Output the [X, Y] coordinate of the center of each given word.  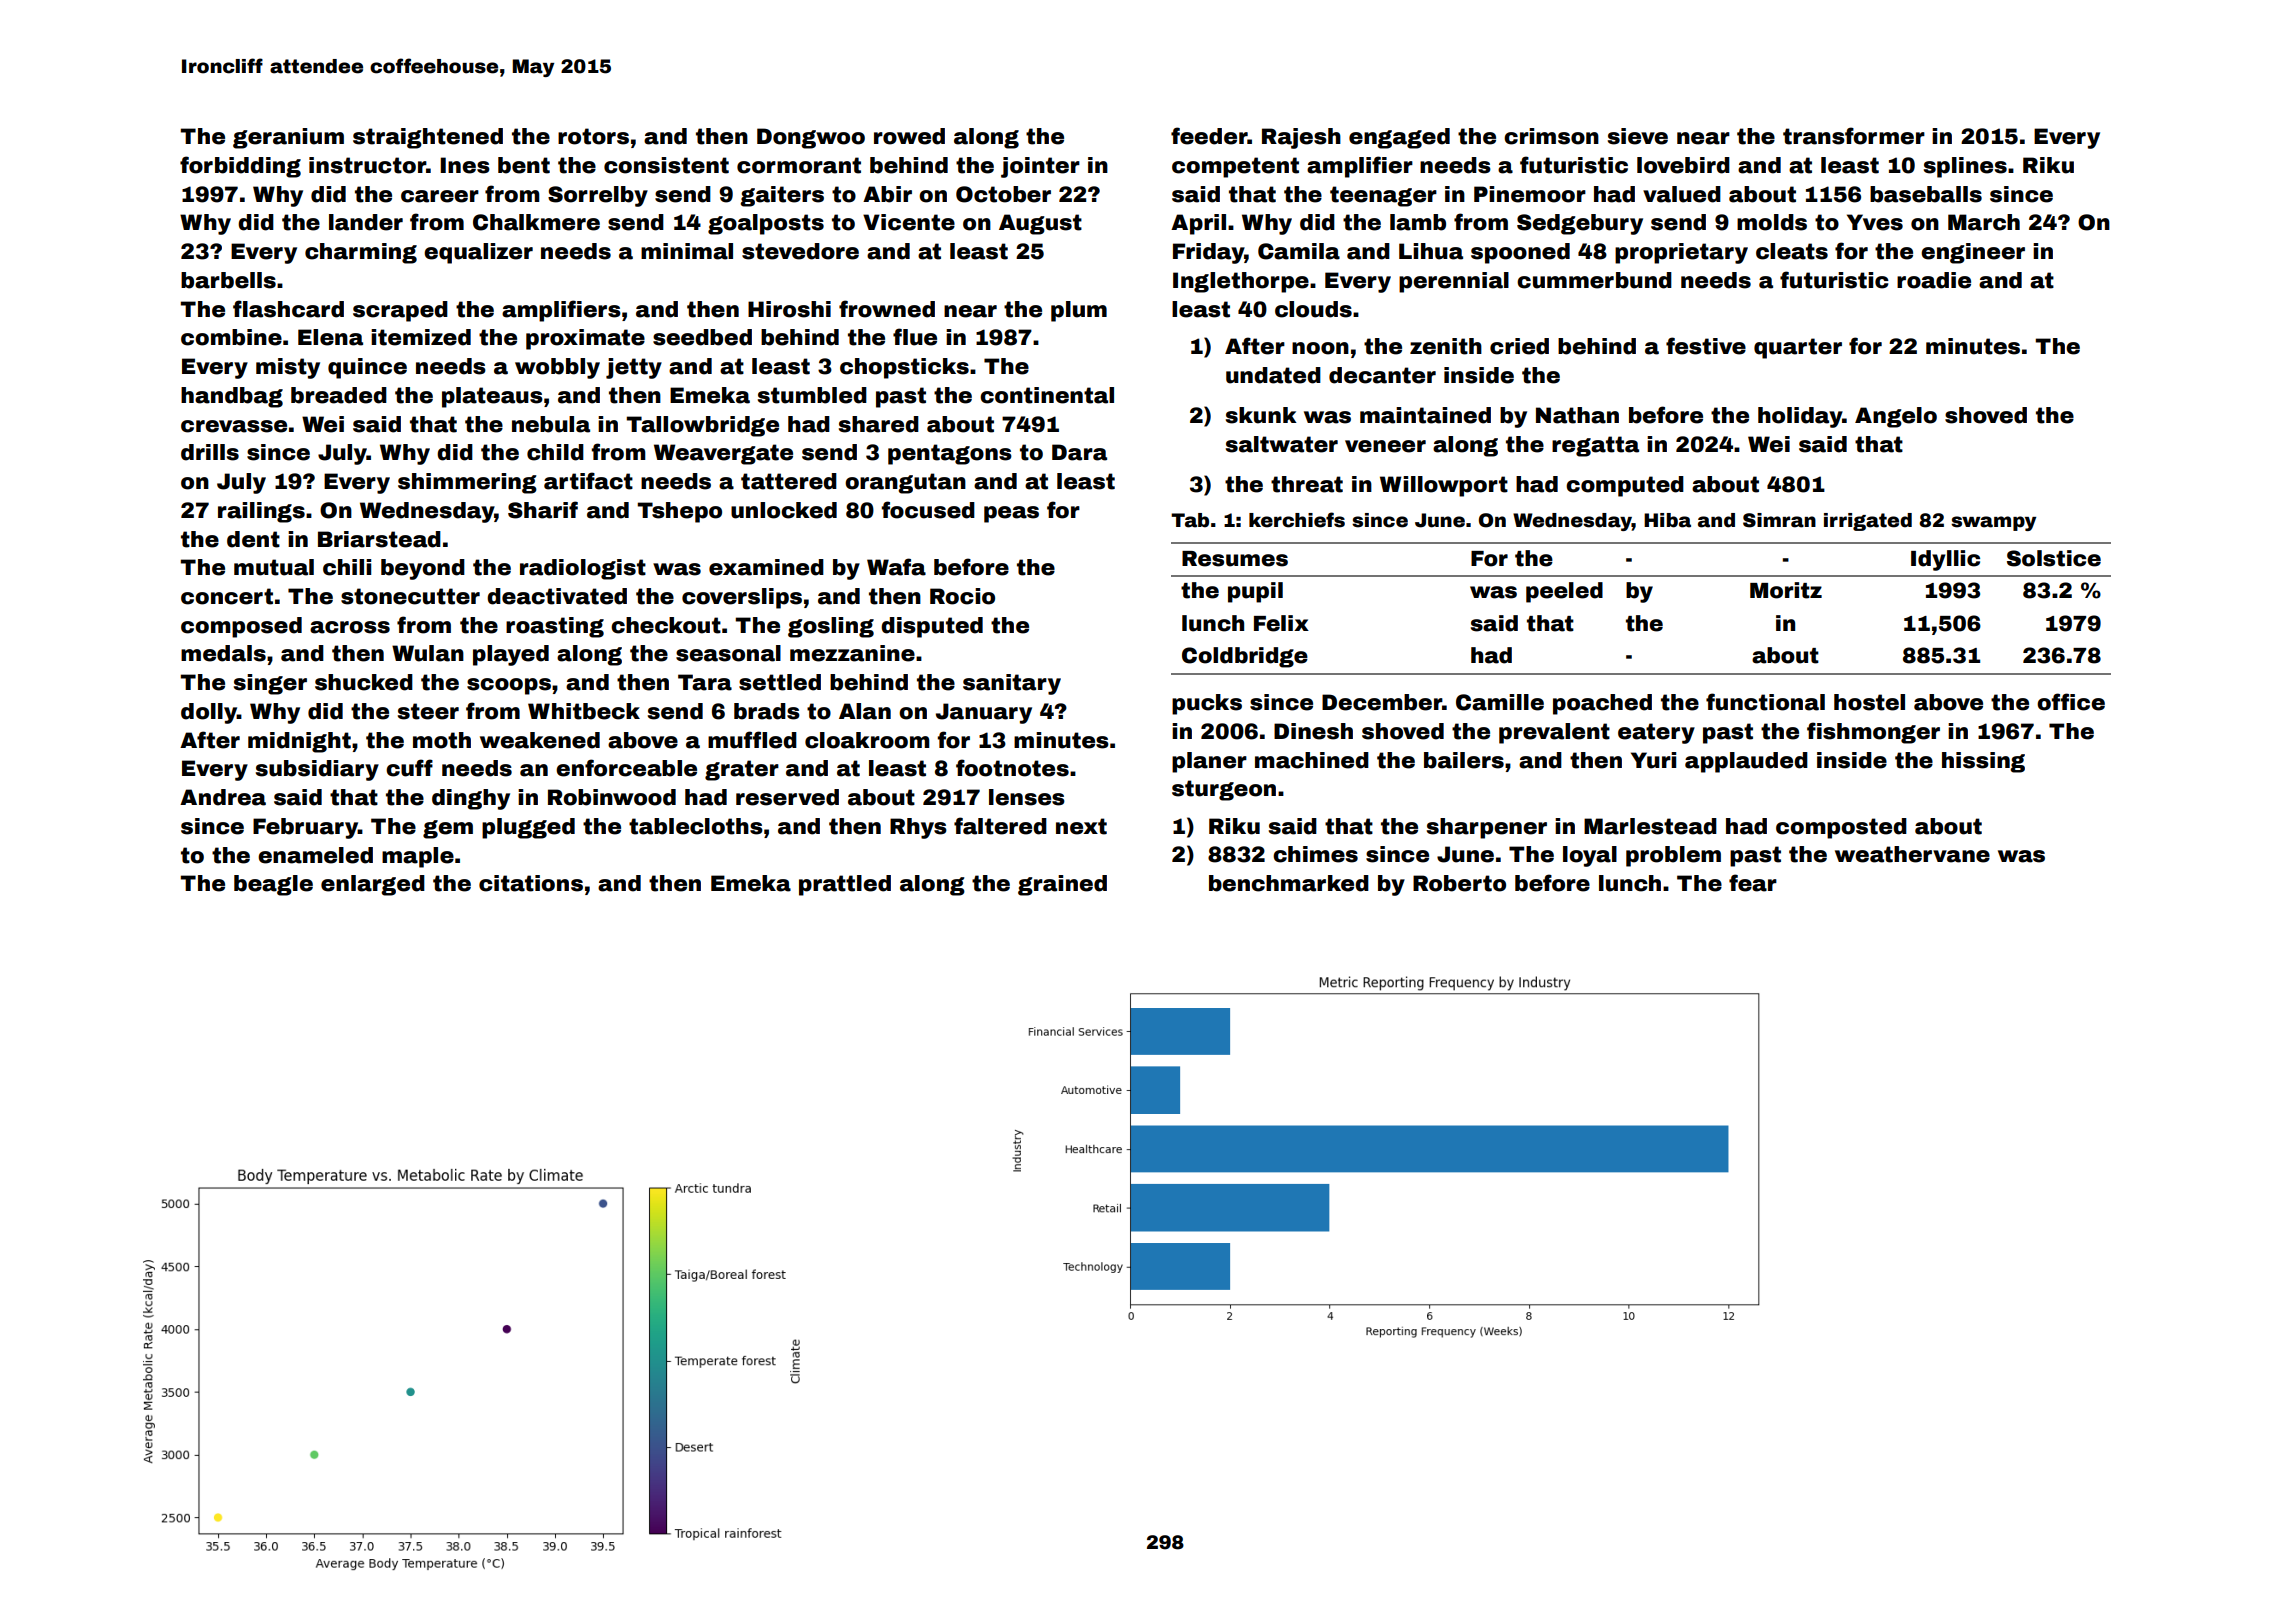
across [350, 627]
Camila [1299, 251]
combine [231, 337]
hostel [1869, 702]
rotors [593, 136]
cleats [1792, 251]
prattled [845, 885]
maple [418, 857]
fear [1753, 883]
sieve [1638, 136]
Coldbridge [1245, 657]
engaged [1399, 138]
